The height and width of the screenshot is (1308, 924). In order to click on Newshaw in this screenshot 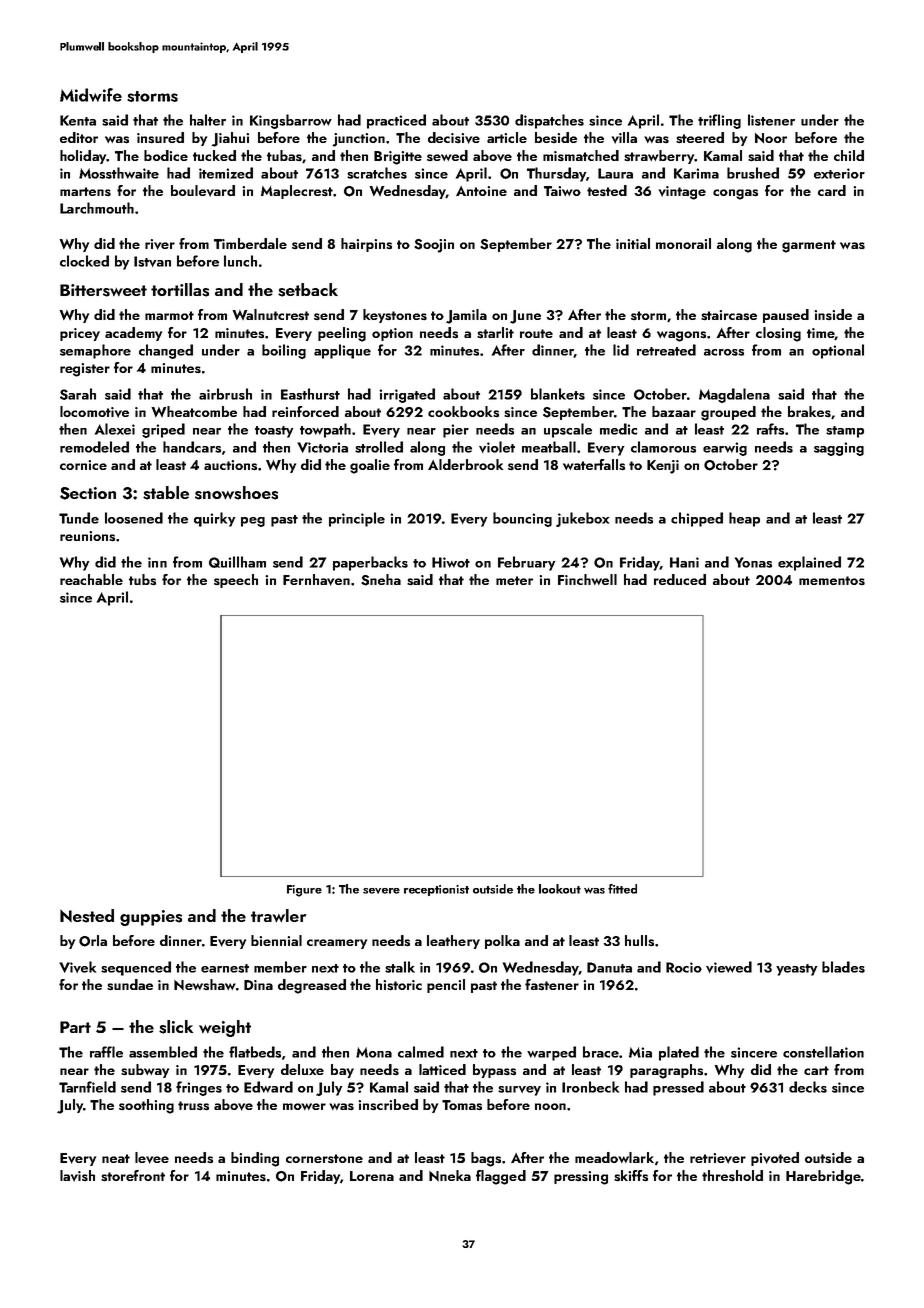, I will do `click(205, 984)`.
